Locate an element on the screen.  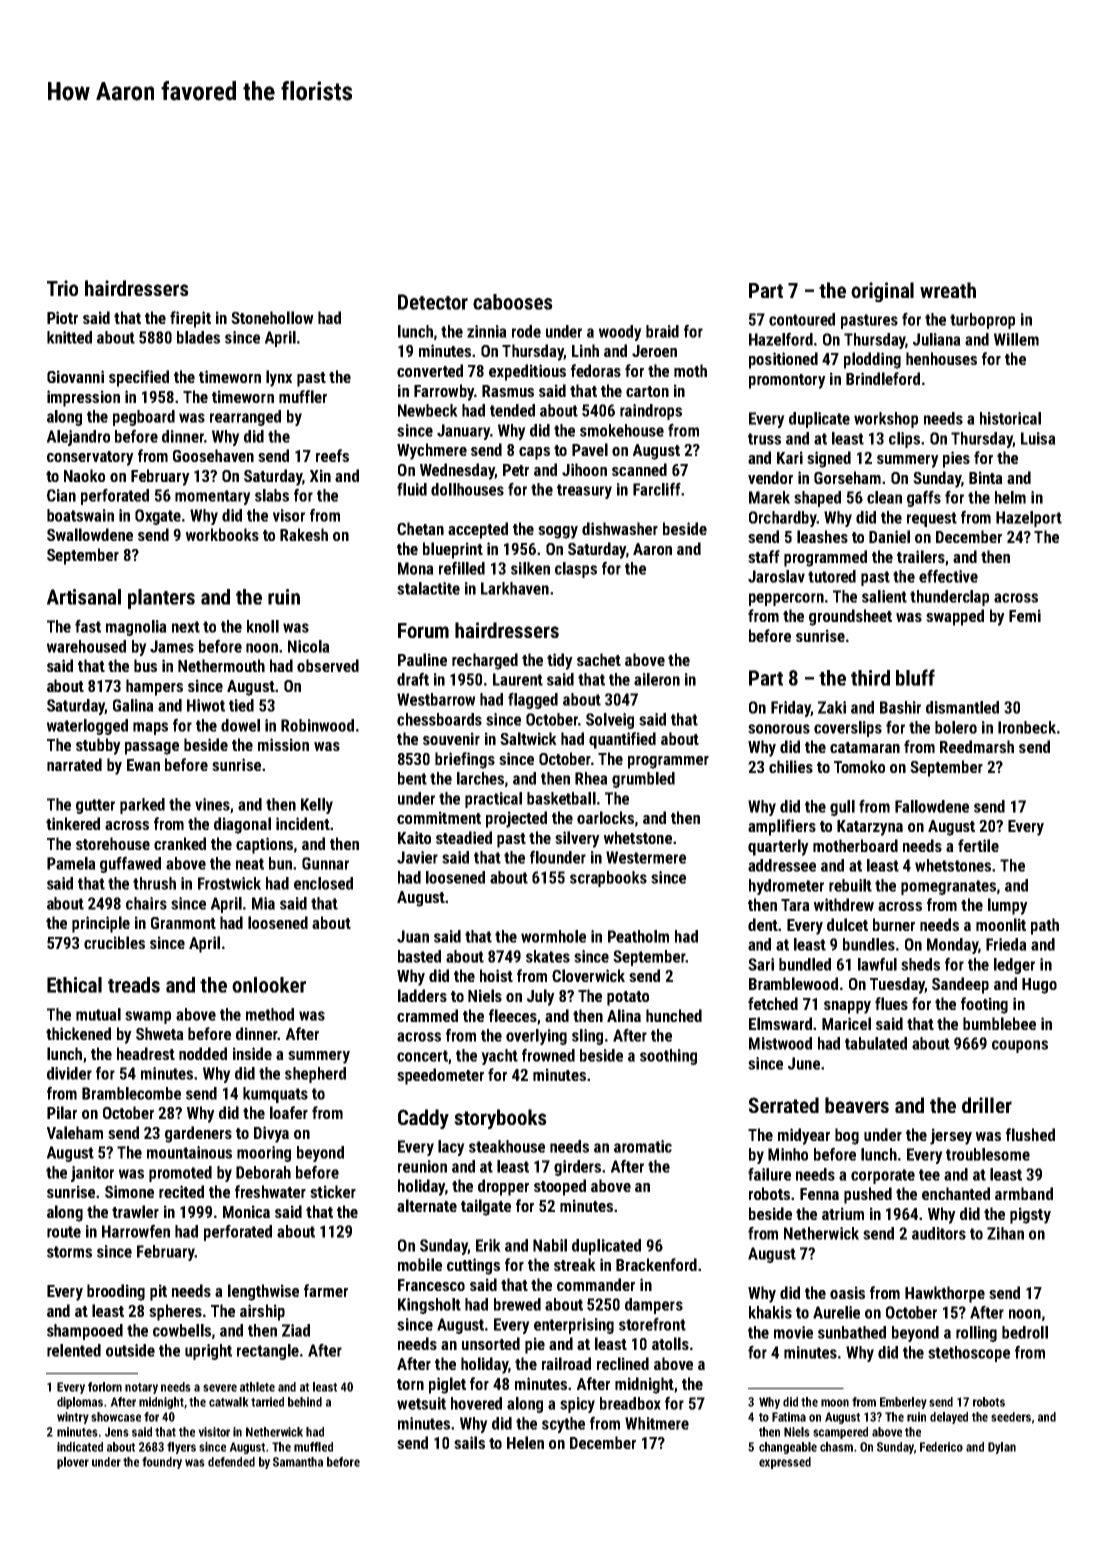
contoured is located at coordinates (802, 319).
